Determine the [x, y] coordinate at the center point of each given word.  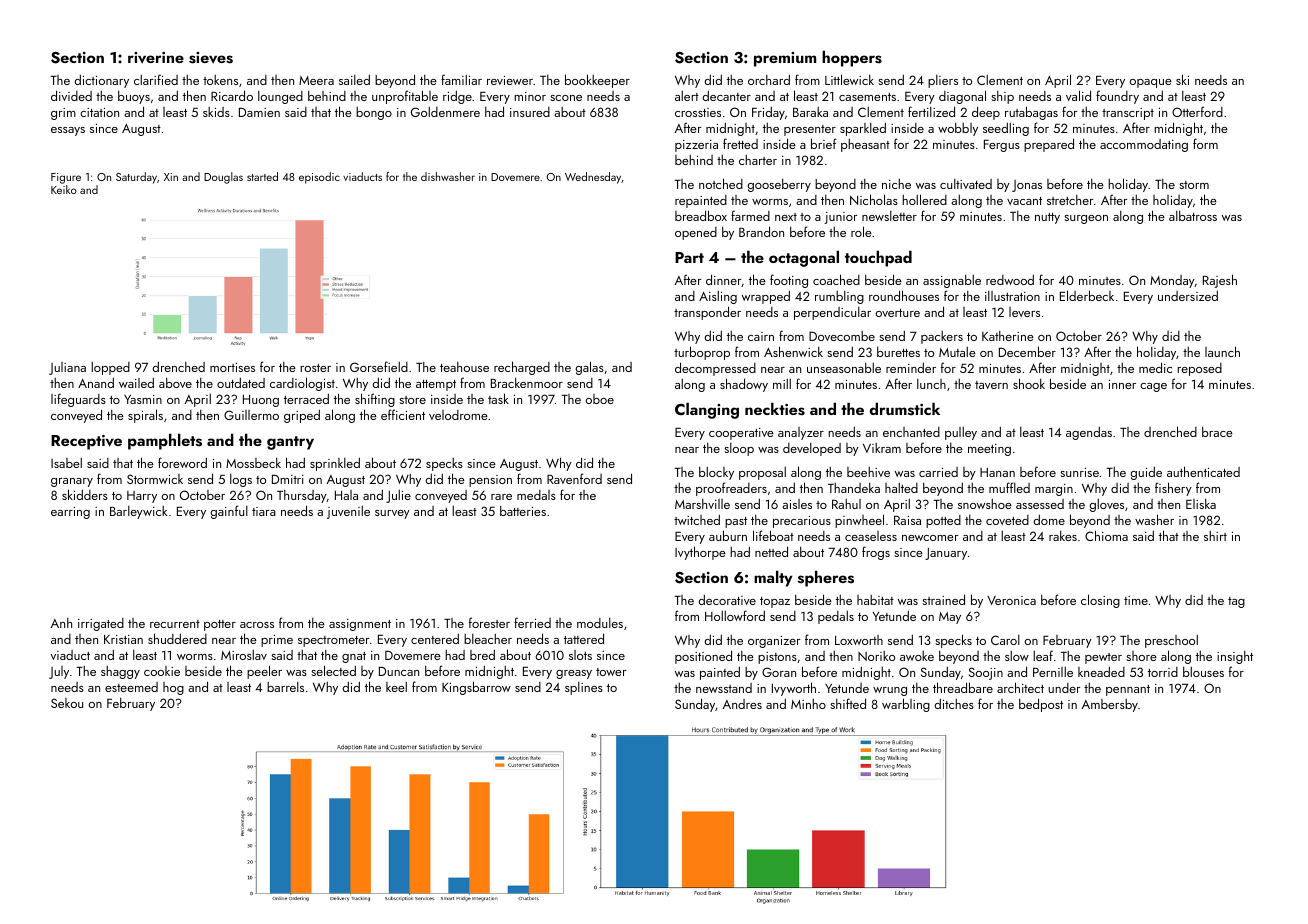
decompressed [715, 369]
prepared [1049, 145]
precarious [802, 522]
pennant [1128, 690]
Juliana [67, 368]
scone [566, 98]
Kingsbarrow [476, 688]
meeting [989, 450]
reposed [1199, 369]
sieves [211, 58]
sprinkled [335, 464]
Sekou [67, 703]
